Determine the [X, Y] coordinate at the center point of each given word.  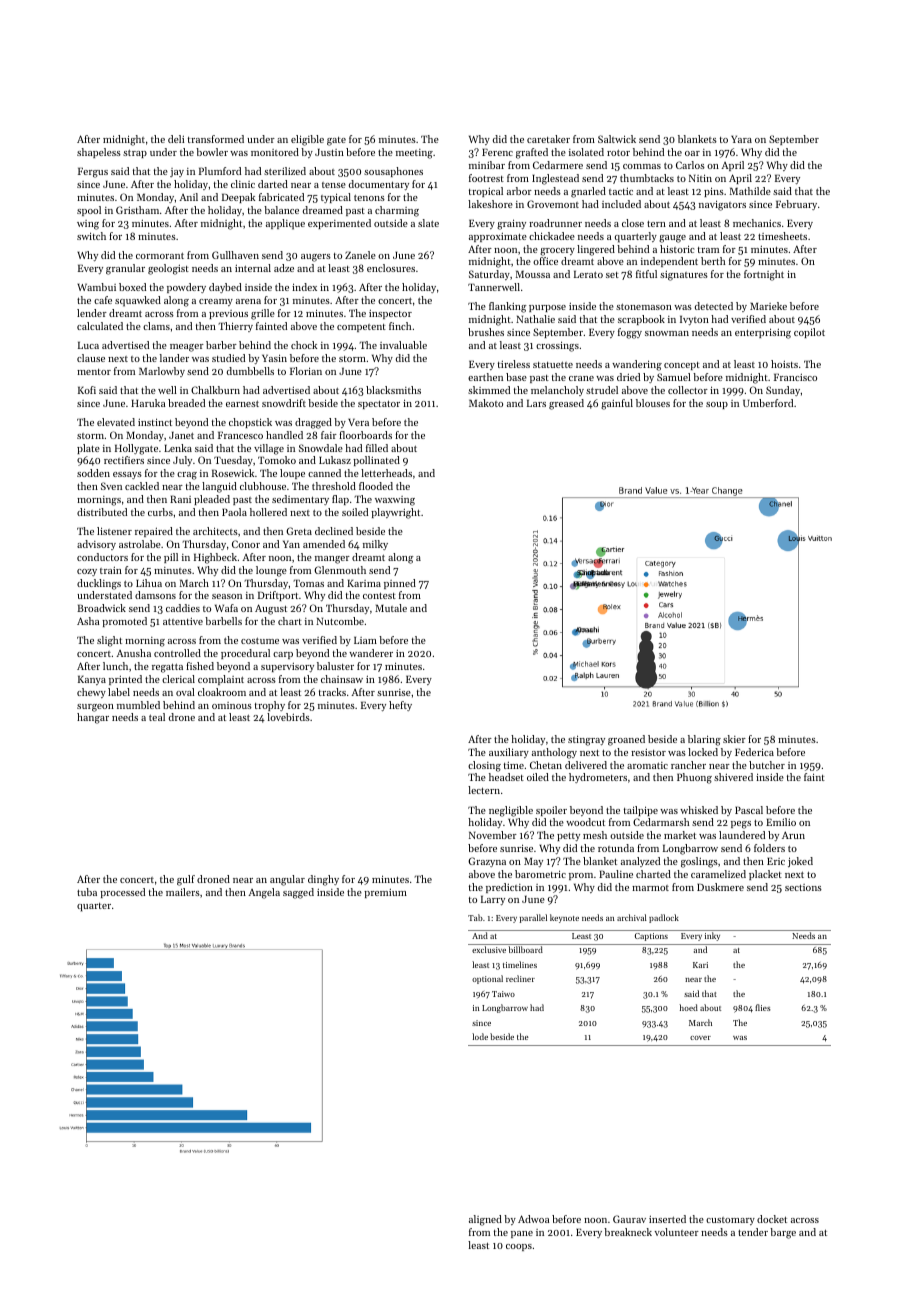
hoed [688, 1007]
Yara [741, 139]
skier [734, 739]
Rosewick [233, 473]
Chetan [546, 765]
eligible [307, 140]
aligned [485, 1220]
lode [480, 1036]
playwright [395, 513]
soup [717, 405]
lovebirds [288, 717]
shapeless [99, 153]
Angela [264, 893]
